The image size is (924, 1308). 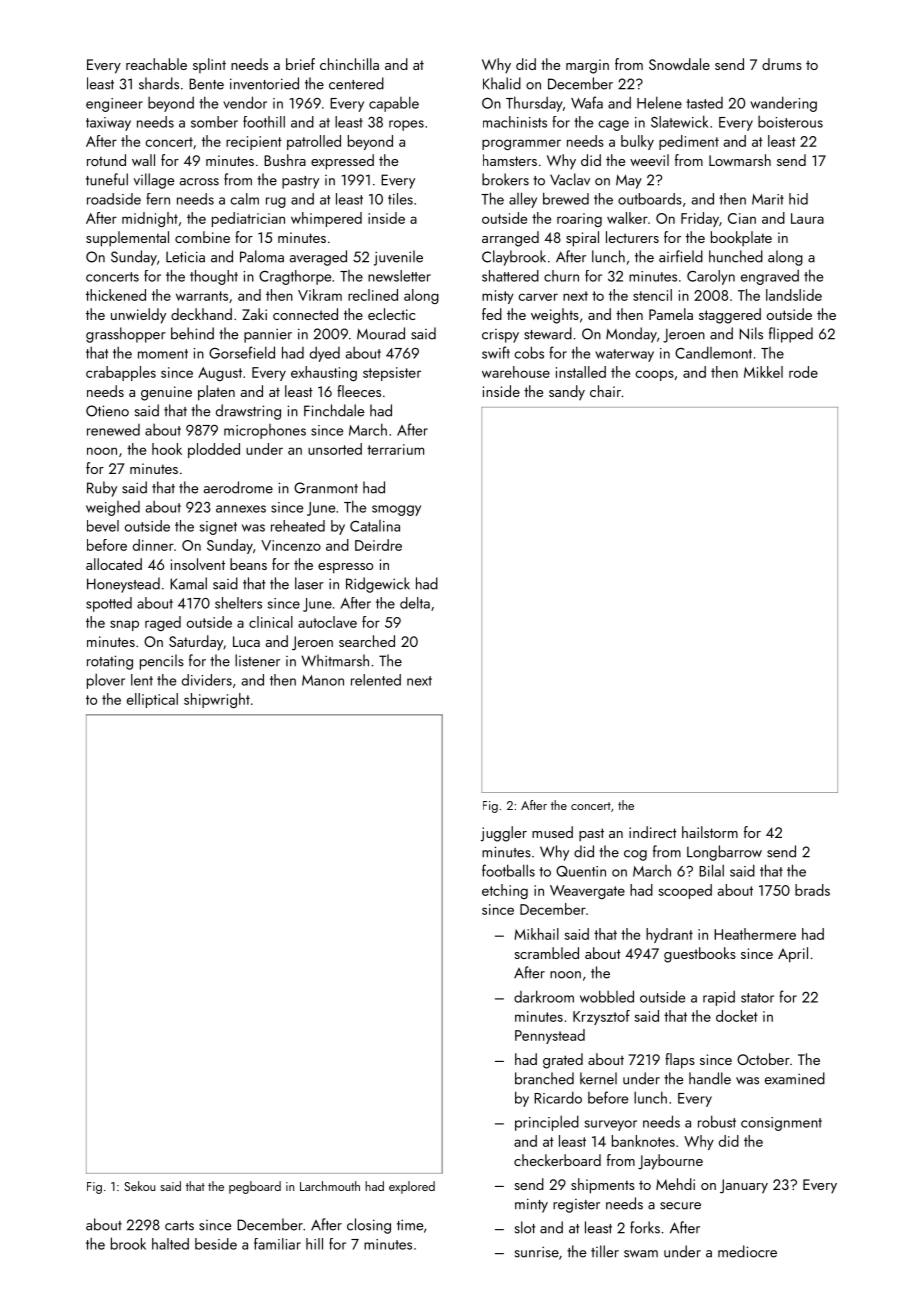 I want to click on pegboard, so click(x=255, y=1187).
